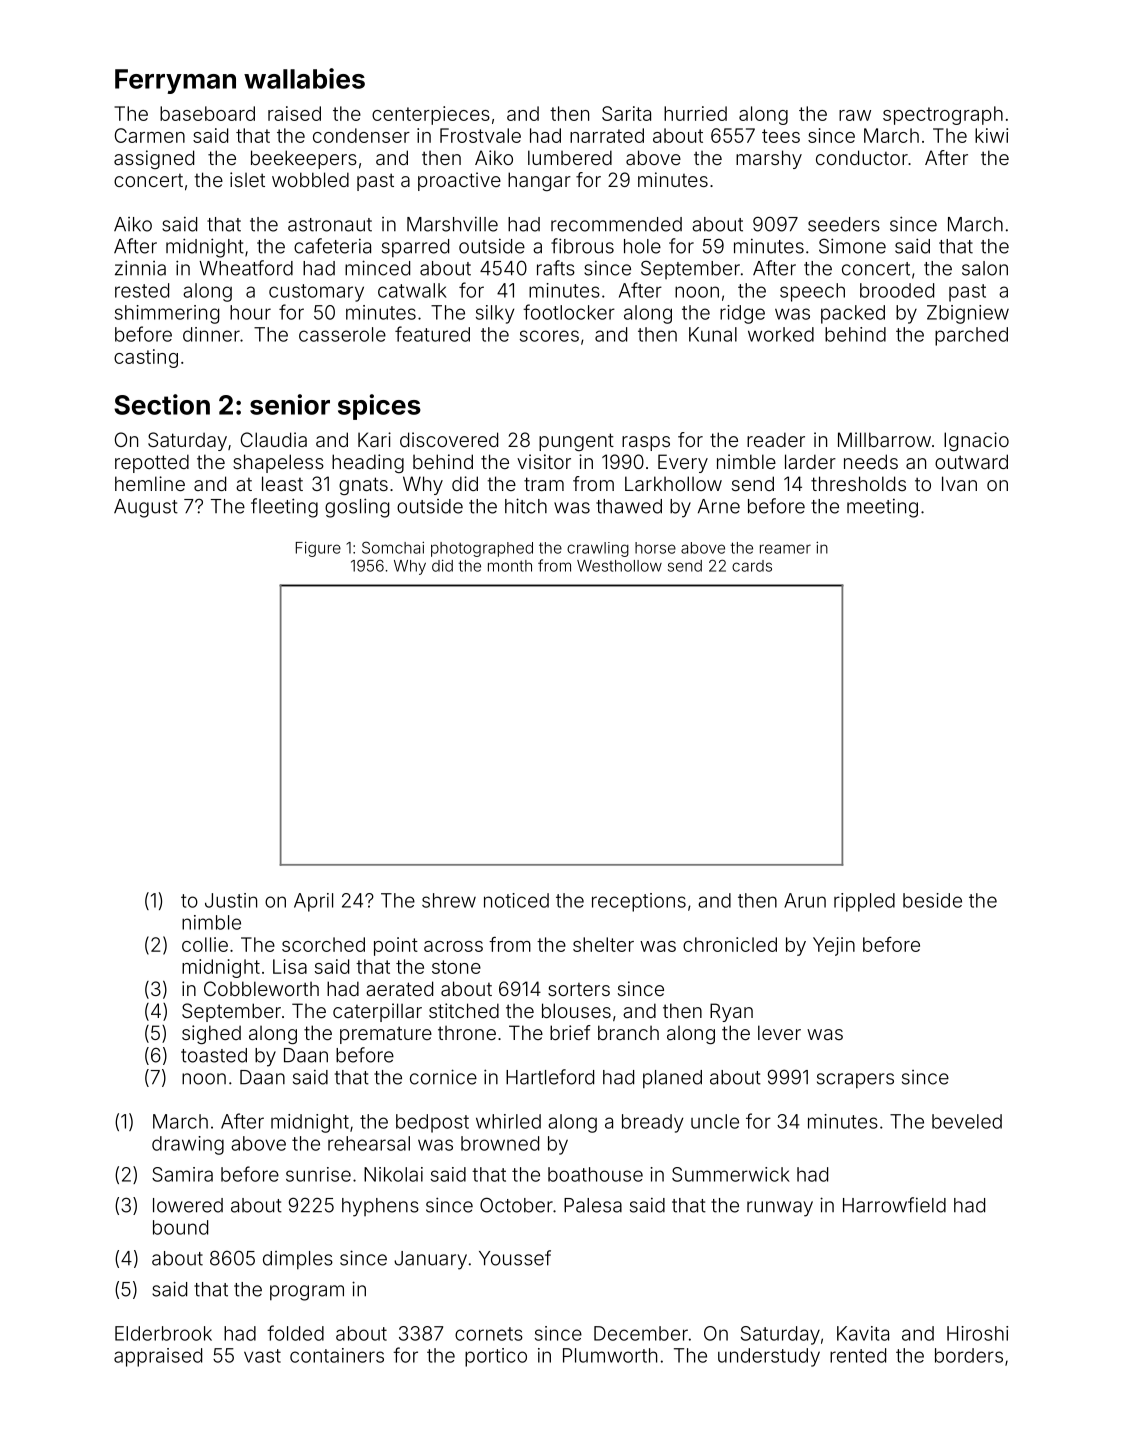 This screenshot has width=1123, height=1453. Describe the element at coordinates (318, 1174) in the screenshot. I see `sunrise` at that location.
